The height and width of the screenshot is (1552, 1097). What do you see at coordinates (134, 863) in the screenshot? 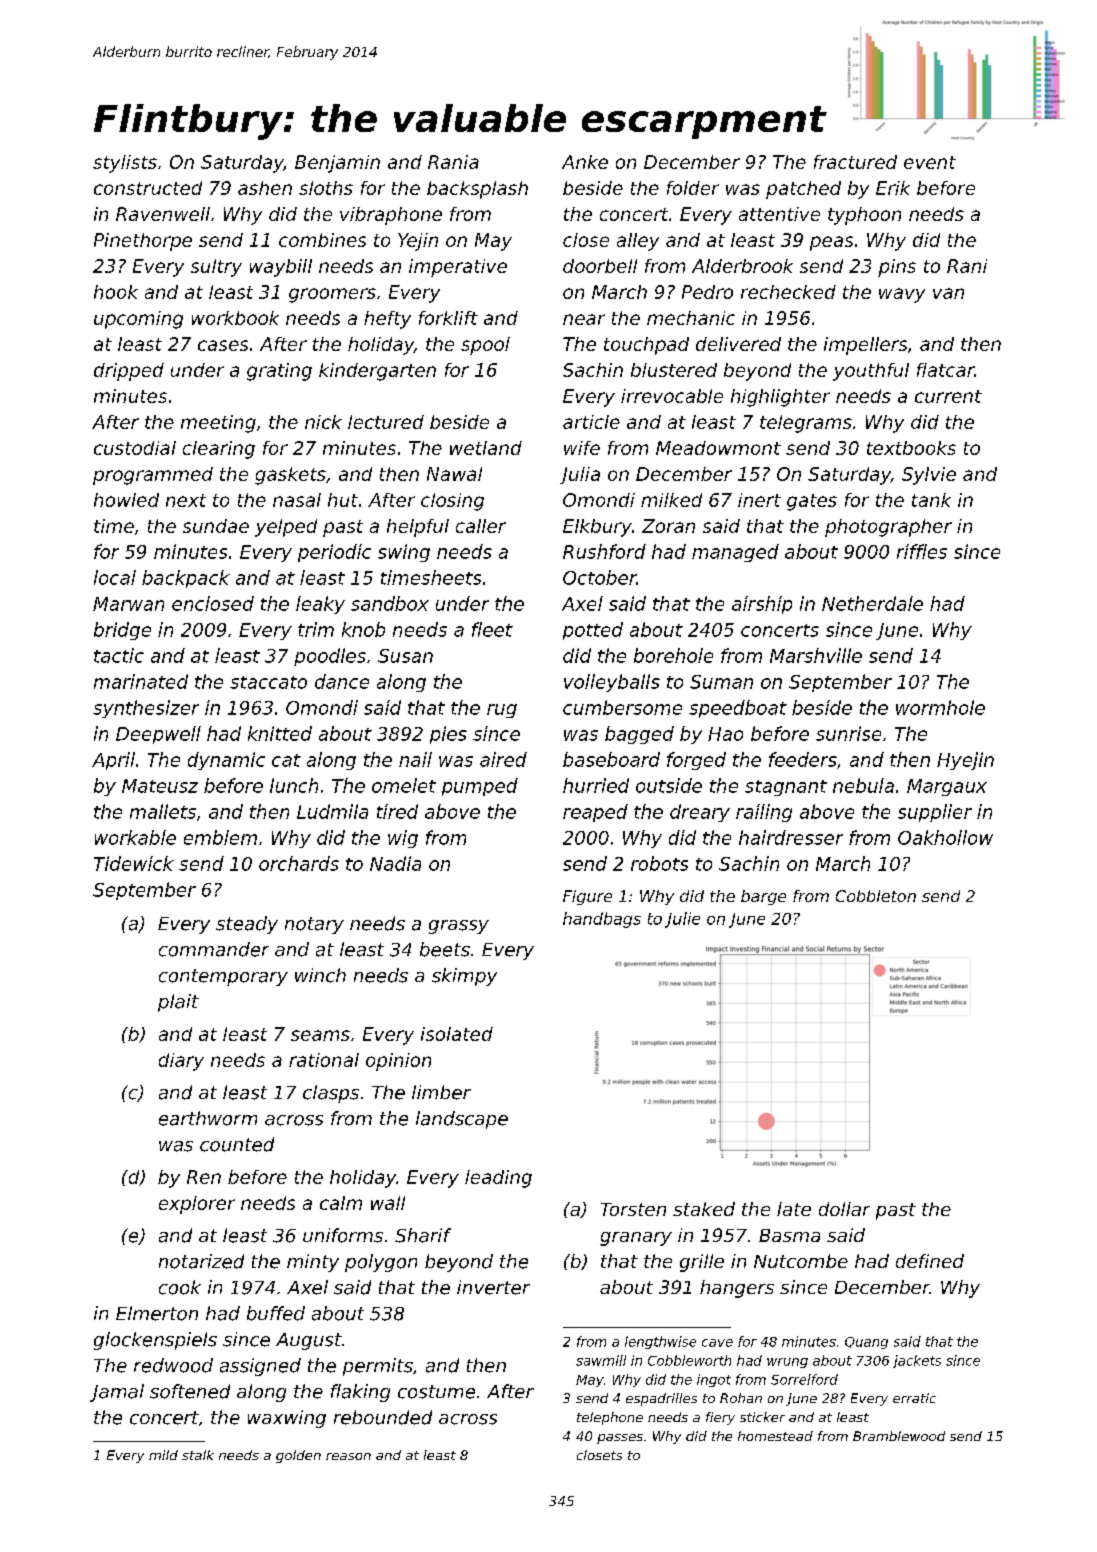
I see `Tidewick` at bounding box center [134, 863].
